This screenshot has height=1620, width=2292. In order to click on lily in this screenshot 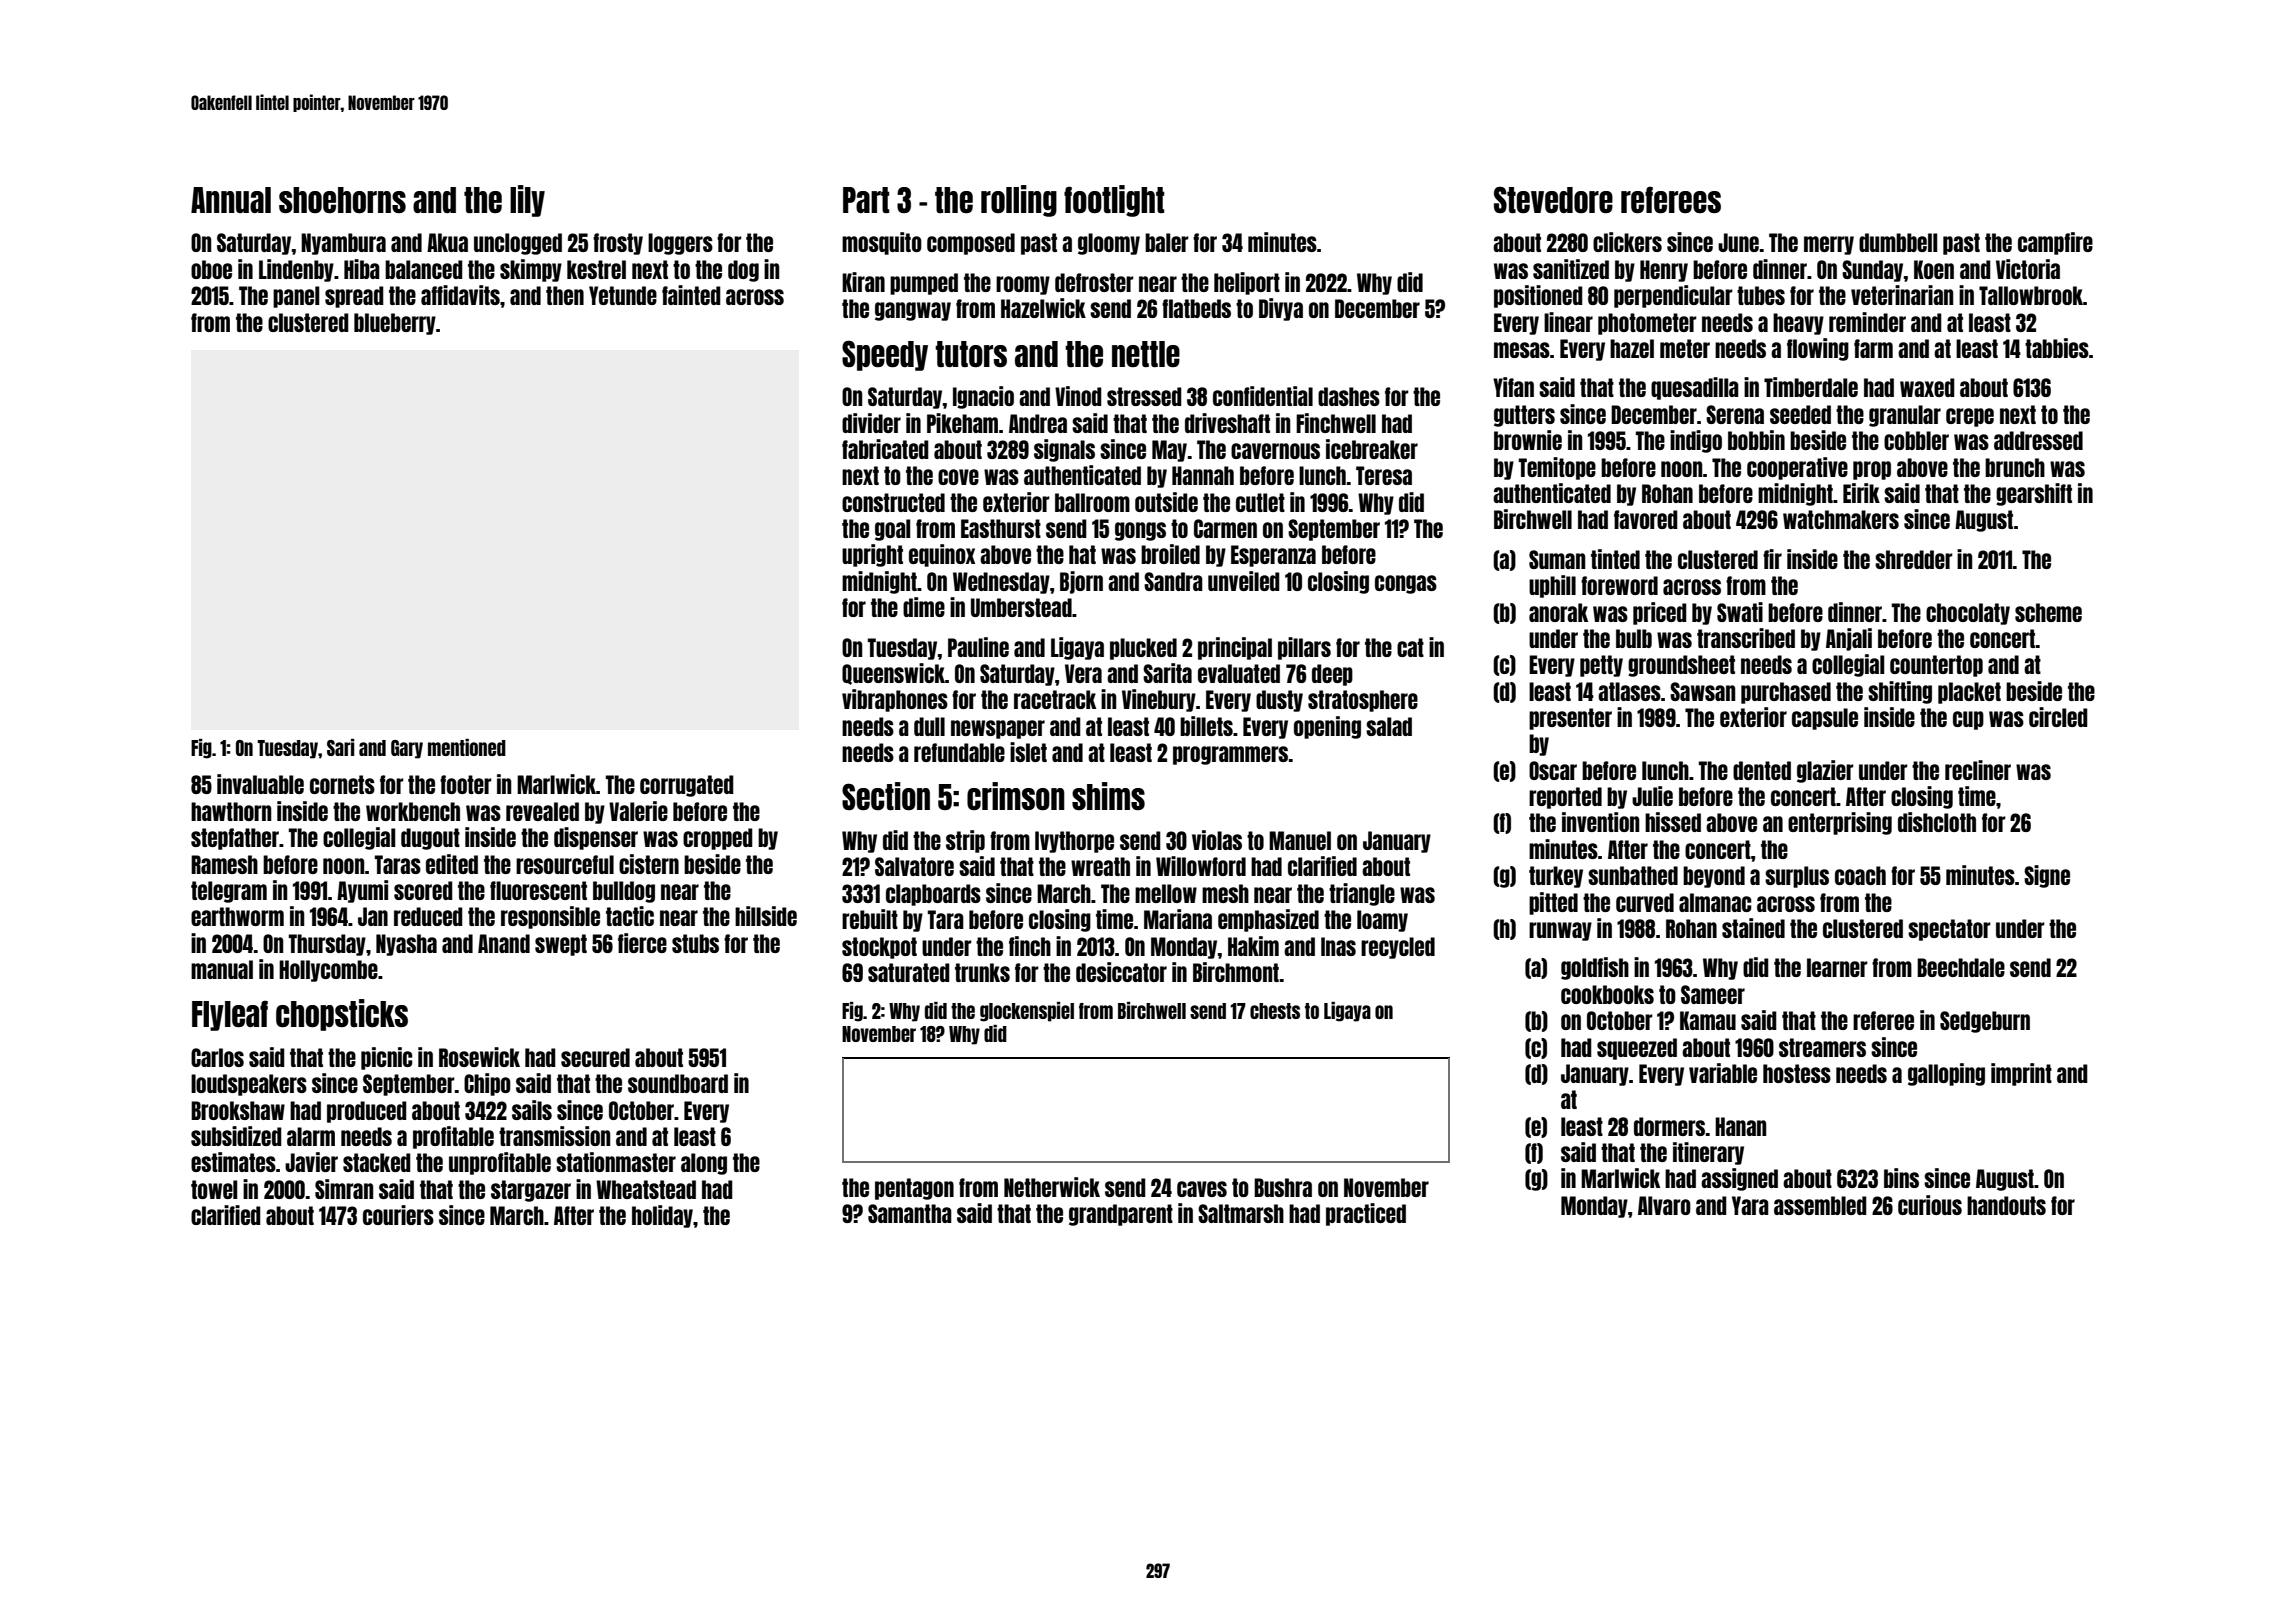, I will do `click(527, 201)`.
